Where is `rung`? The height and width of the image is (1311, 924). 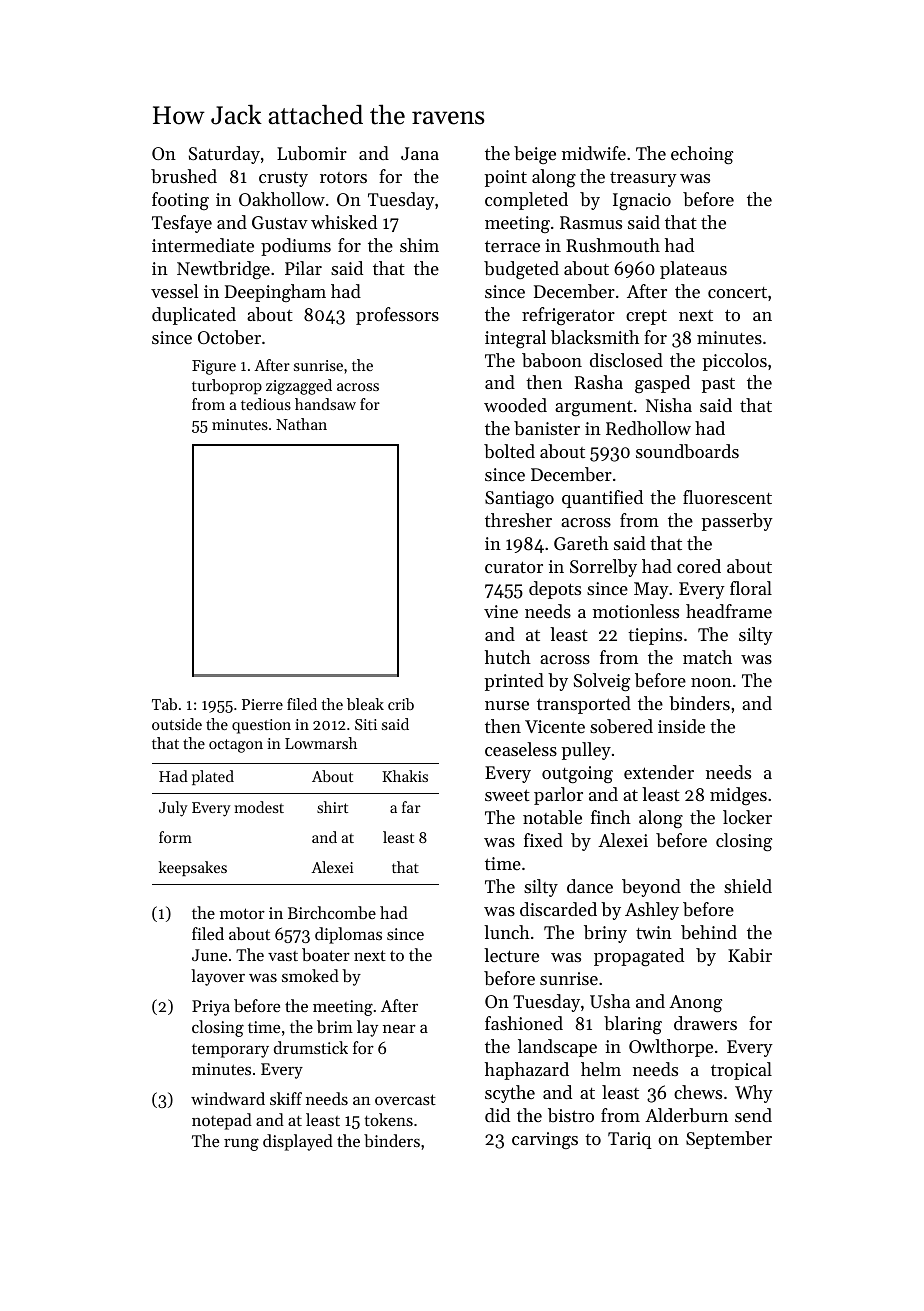
rung is located at coordinates (241, 1144).
